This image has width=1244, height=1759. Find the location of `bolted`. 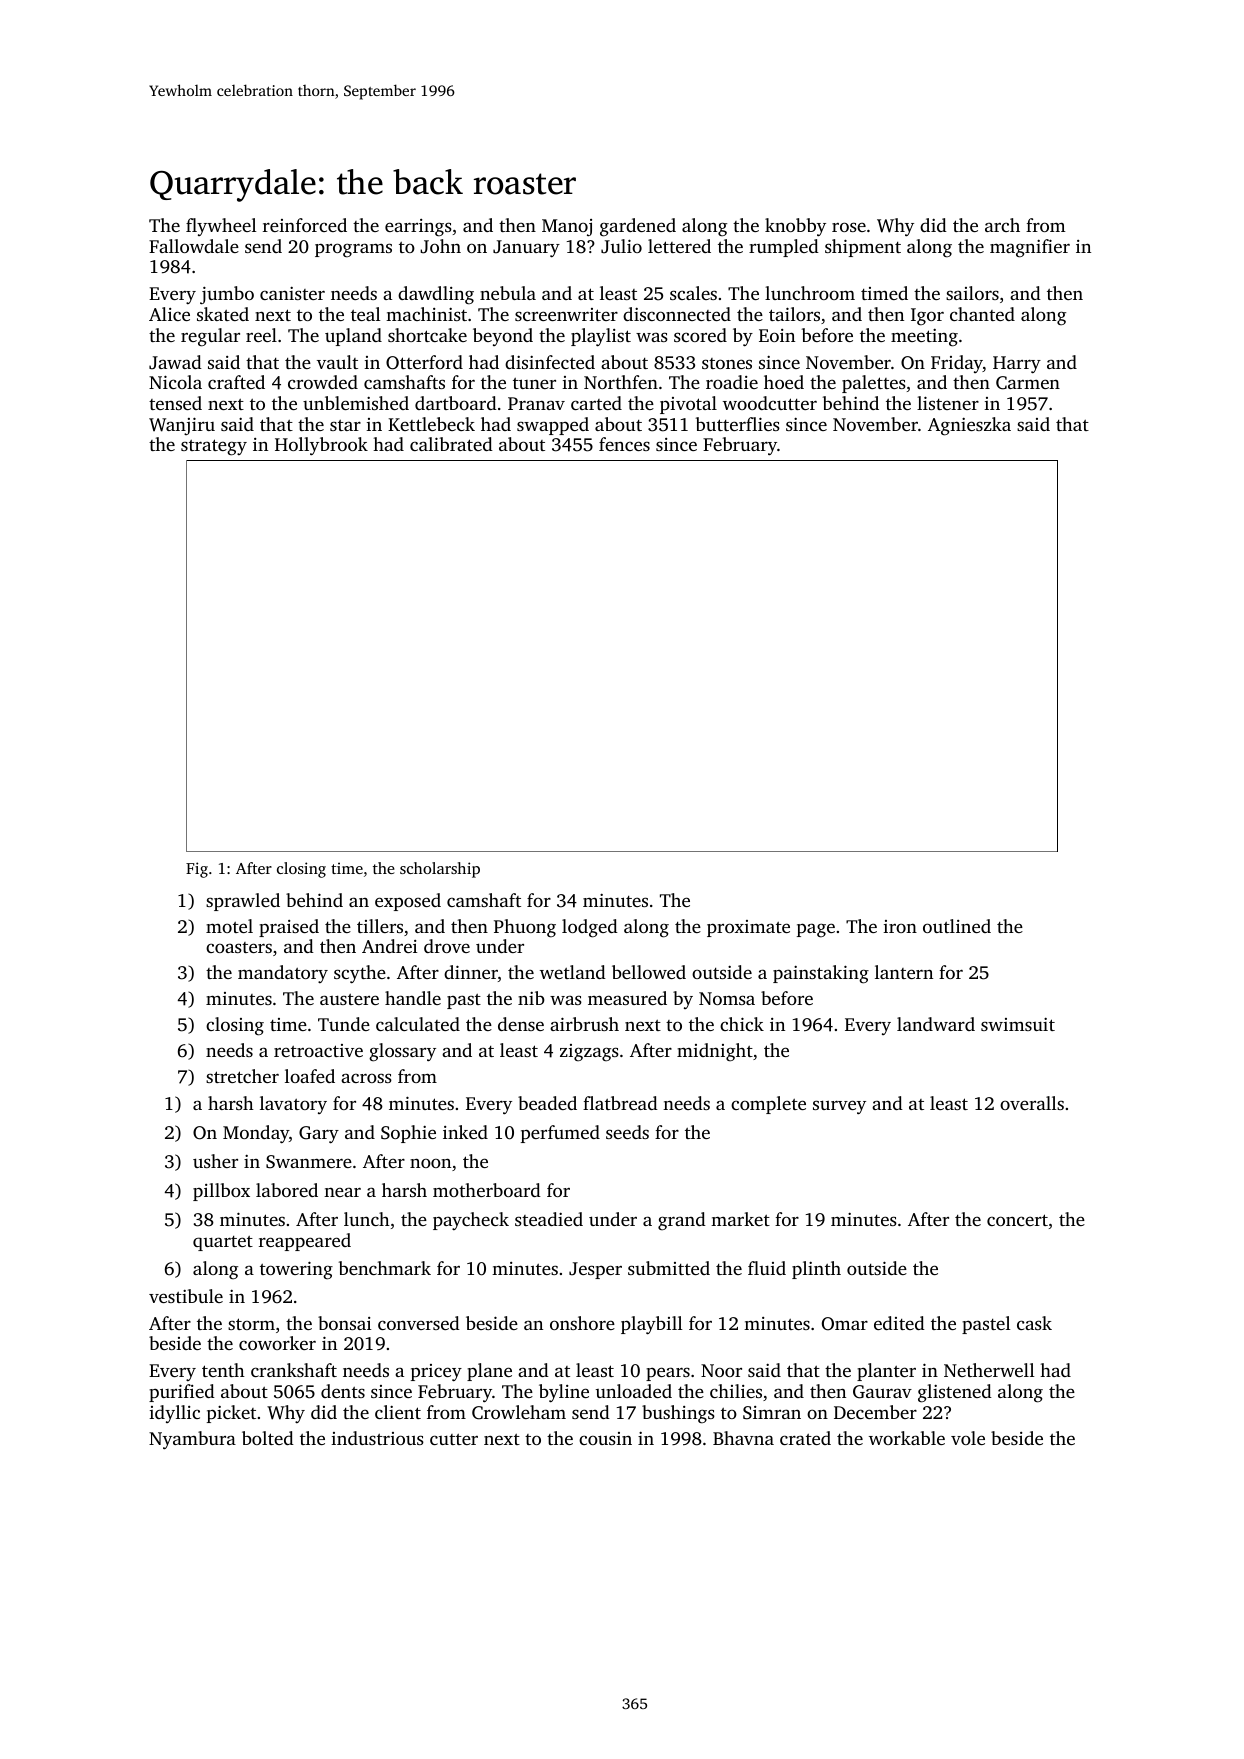

bolted is located at coordinates (268, 1438).
